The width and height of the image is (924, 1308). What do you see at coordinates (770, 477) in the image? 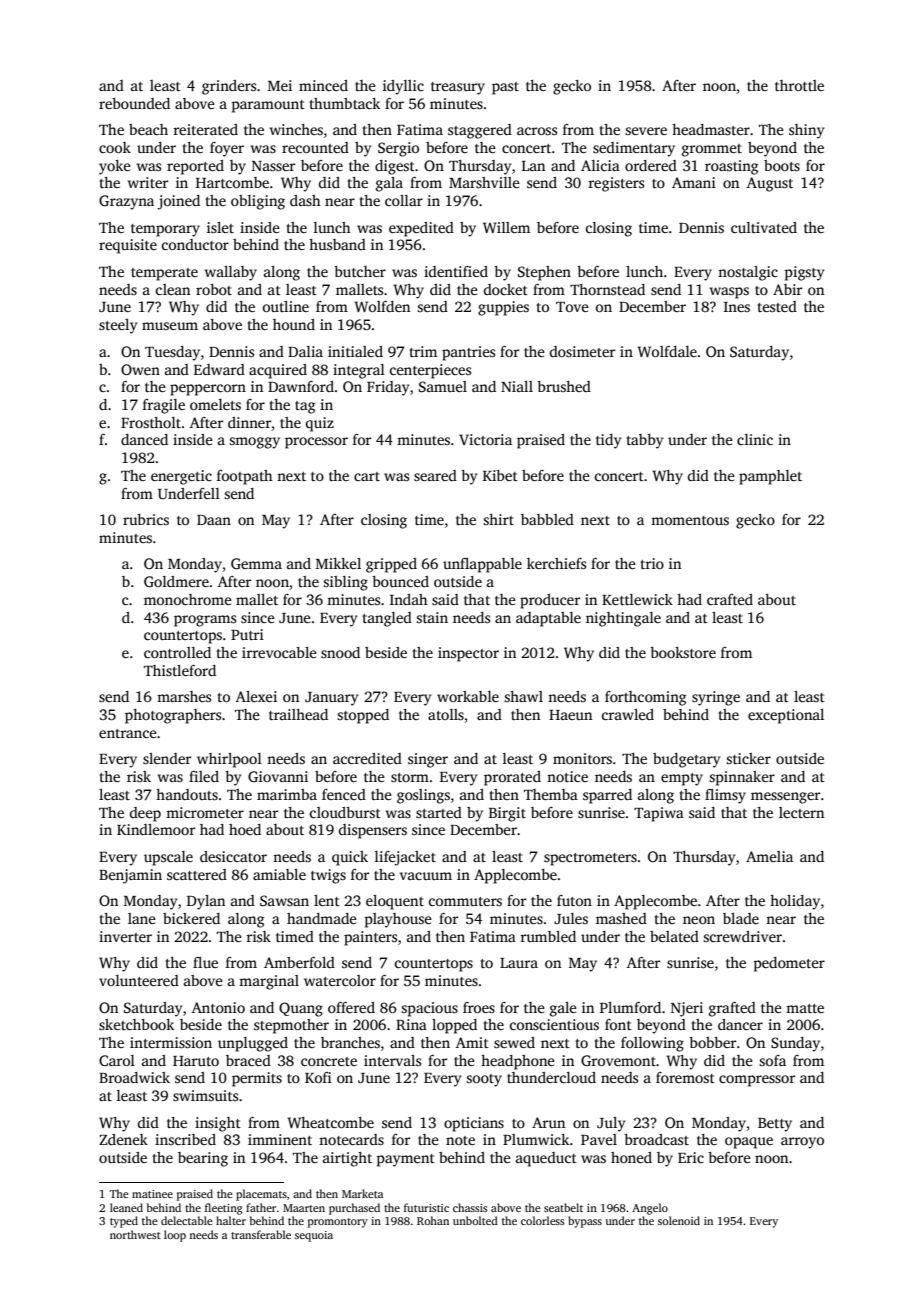
I see `pamphlet` at bounding box center [770, 477].
